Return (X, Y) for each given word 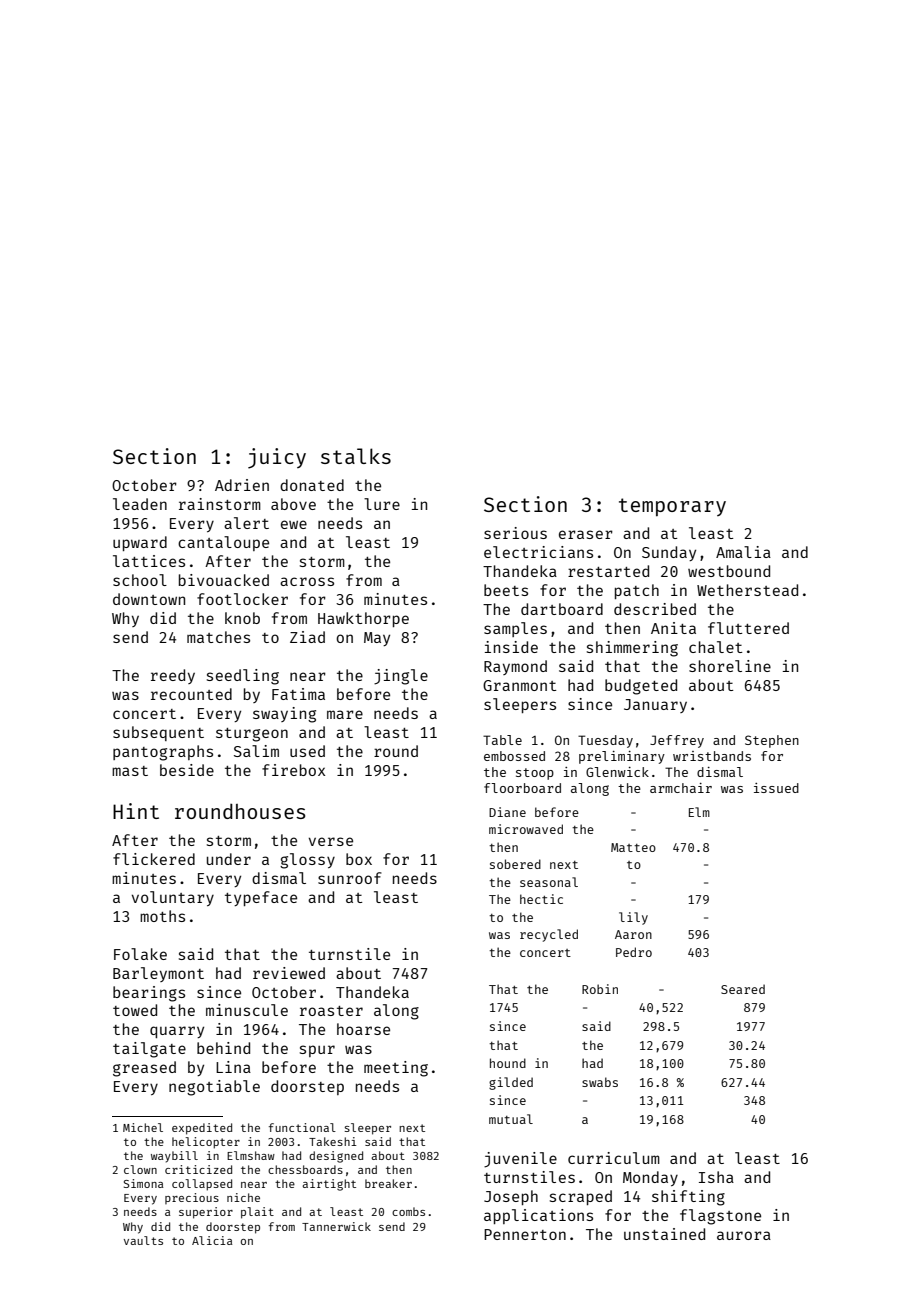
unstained (664, 1234)
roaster (331, 1011)
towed (135, 1010)
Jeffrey (677, 741)
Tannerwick (336, 1226)
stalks (356, 456)
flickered (154, 859)
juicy (277, 458)
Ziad (307, 637)
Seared (743, 989)
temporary (672, 507)
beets (506, 590)
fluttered (748, 628)
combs (408, 1211)
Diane (507, 812)
